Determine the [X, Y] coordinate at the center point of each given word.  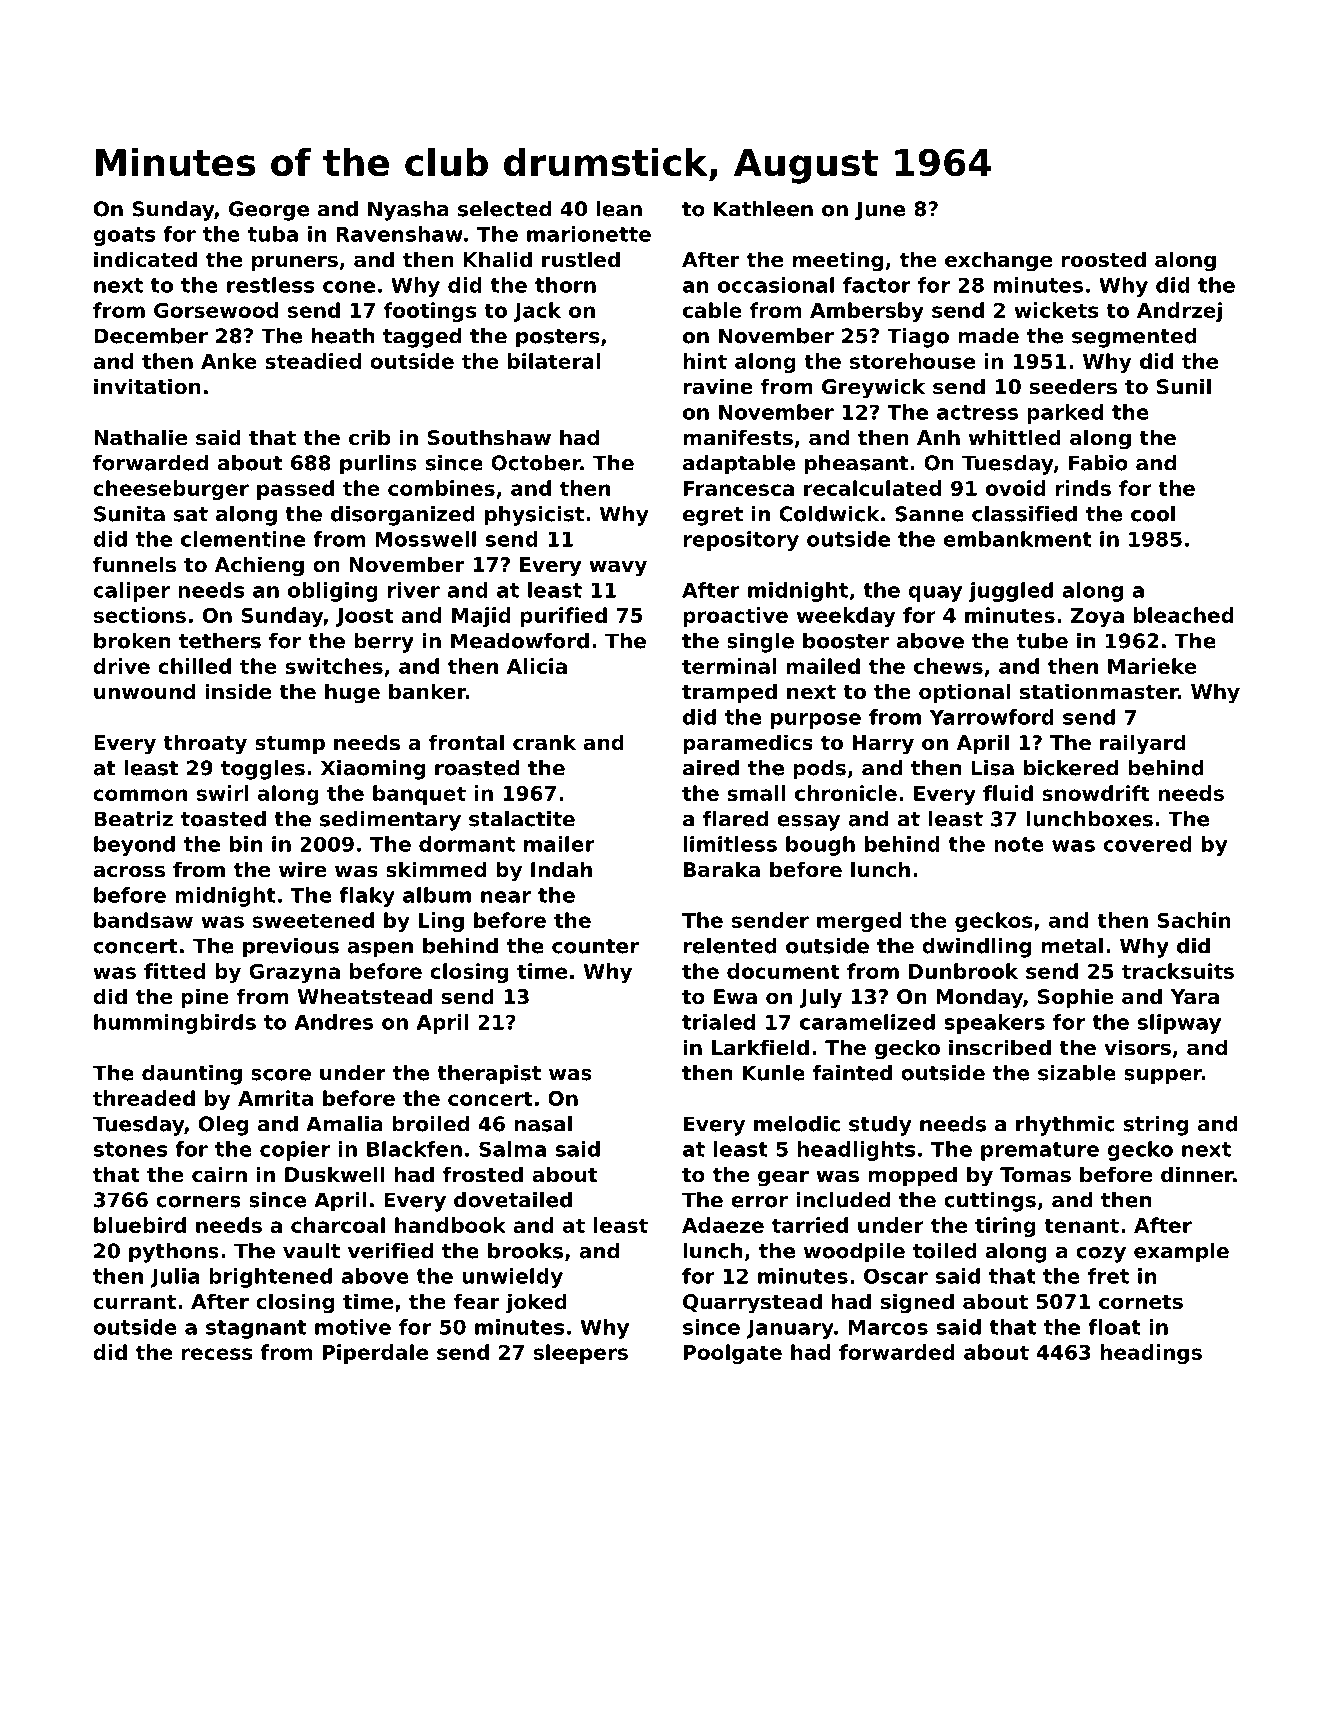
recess [217, 1354]
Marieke [1152, 666]
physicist [534, 516]
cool [1153, 514]
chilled [194, 666]
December [151, 336]
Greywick [873, 388]
